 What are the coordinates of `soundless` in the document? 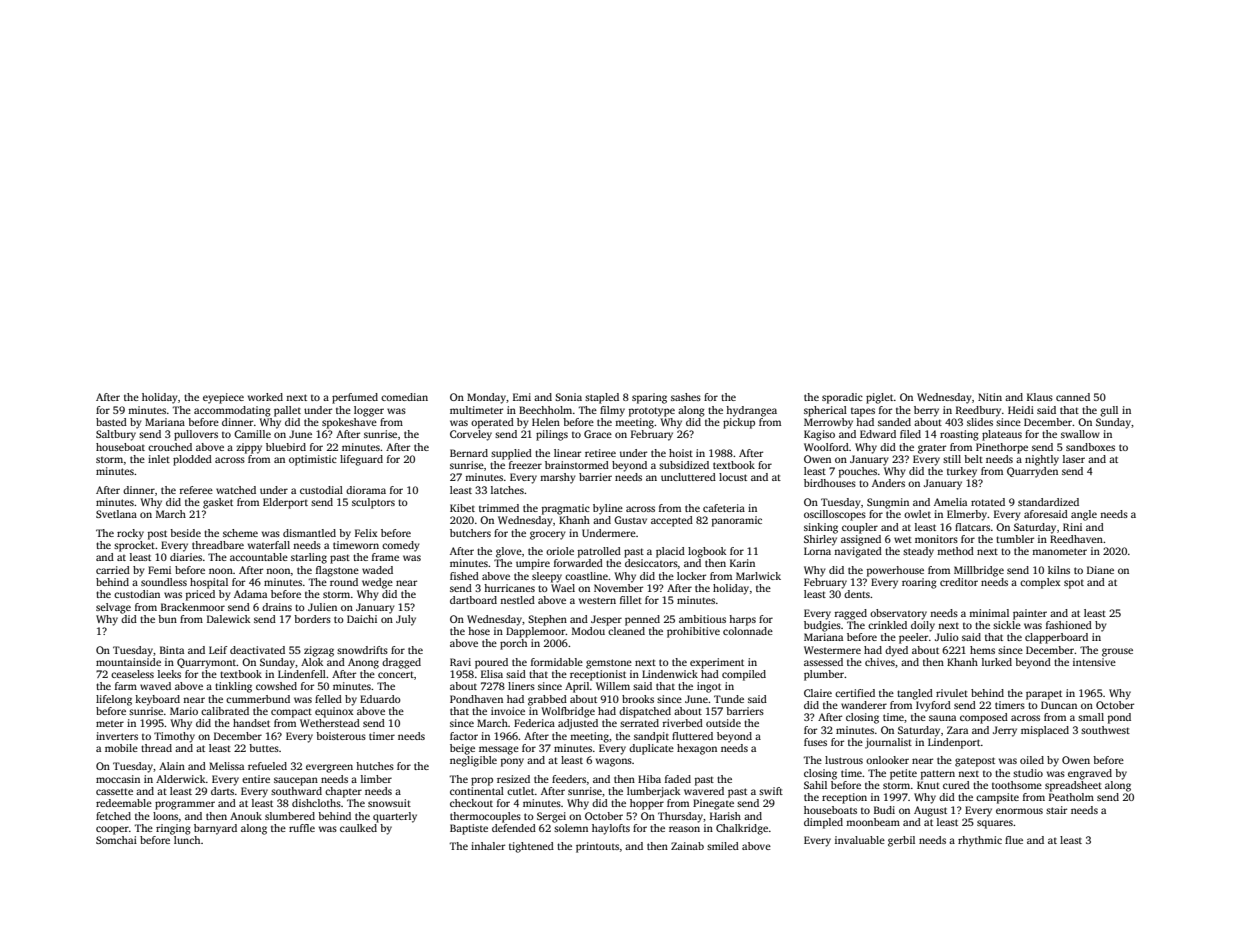 It's located at (164, 582).
